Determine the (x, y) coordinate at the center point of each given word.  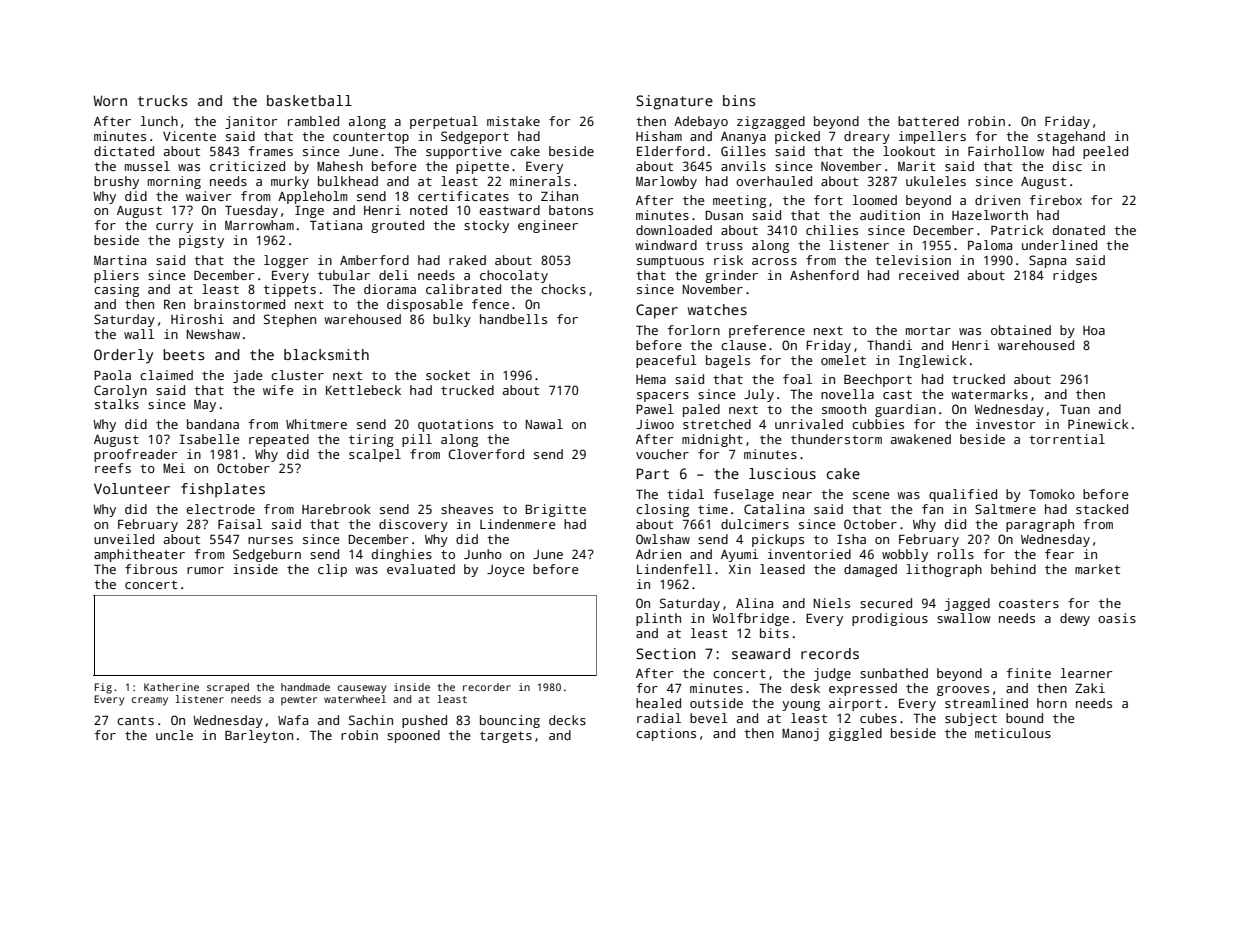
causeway (362, 689)
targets (506, 737)
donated (1079, 230)
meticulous (1013, 733)
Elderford (670, 151)
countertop (371, 138)
